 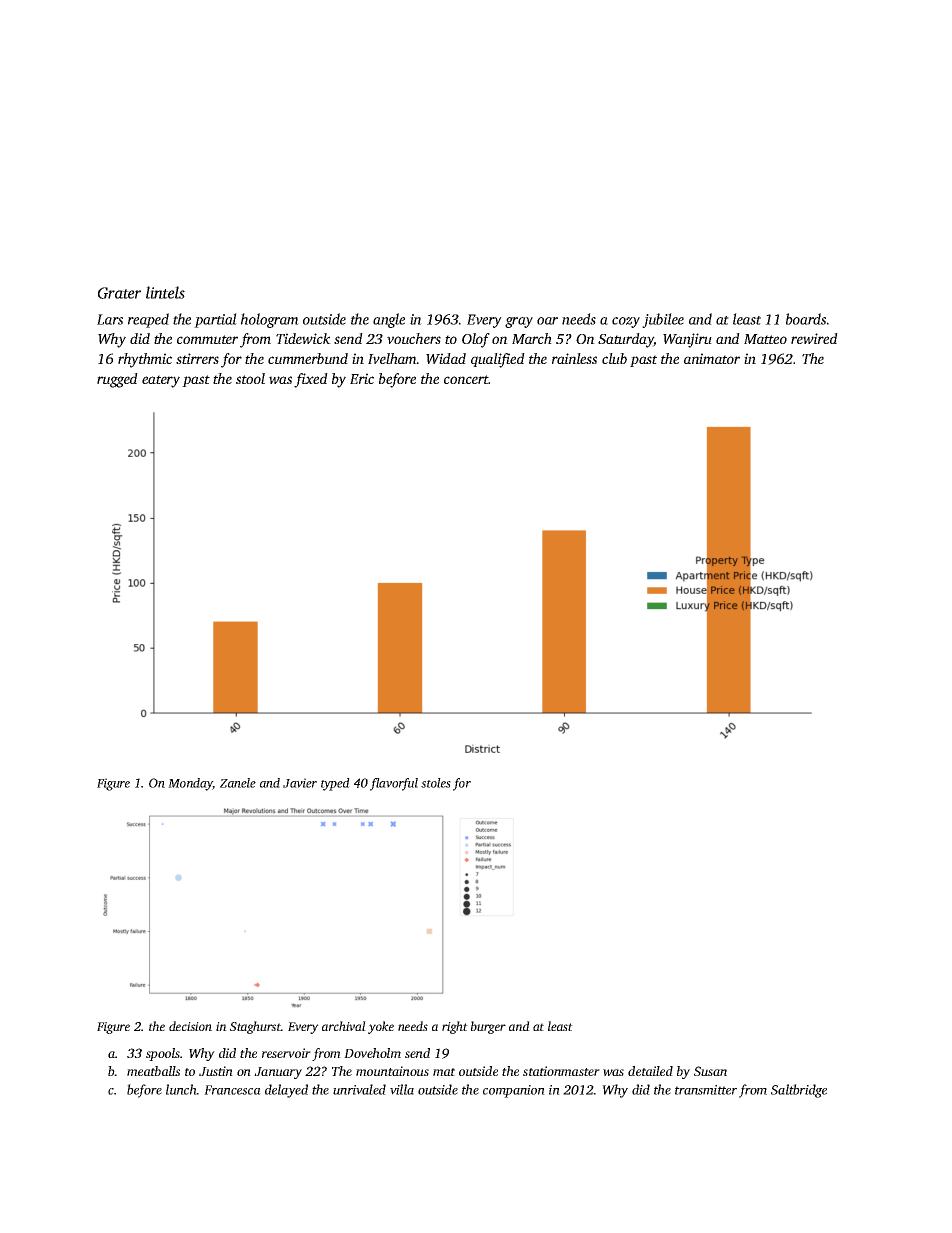 I want to click on Saltbridge, so click(x=799, y=1091).
